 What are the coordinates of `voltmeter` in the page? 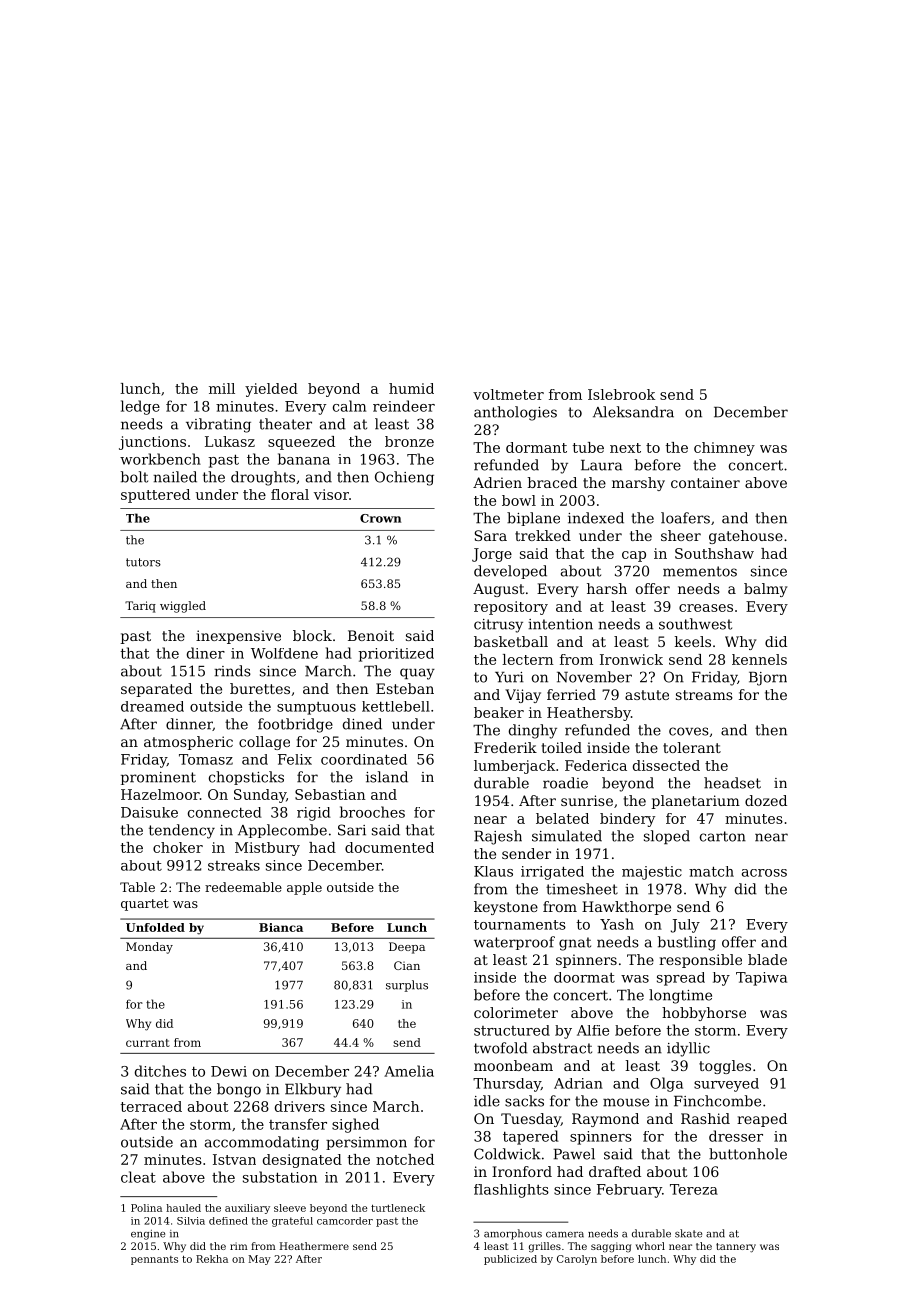 It's located at (508, 394).
